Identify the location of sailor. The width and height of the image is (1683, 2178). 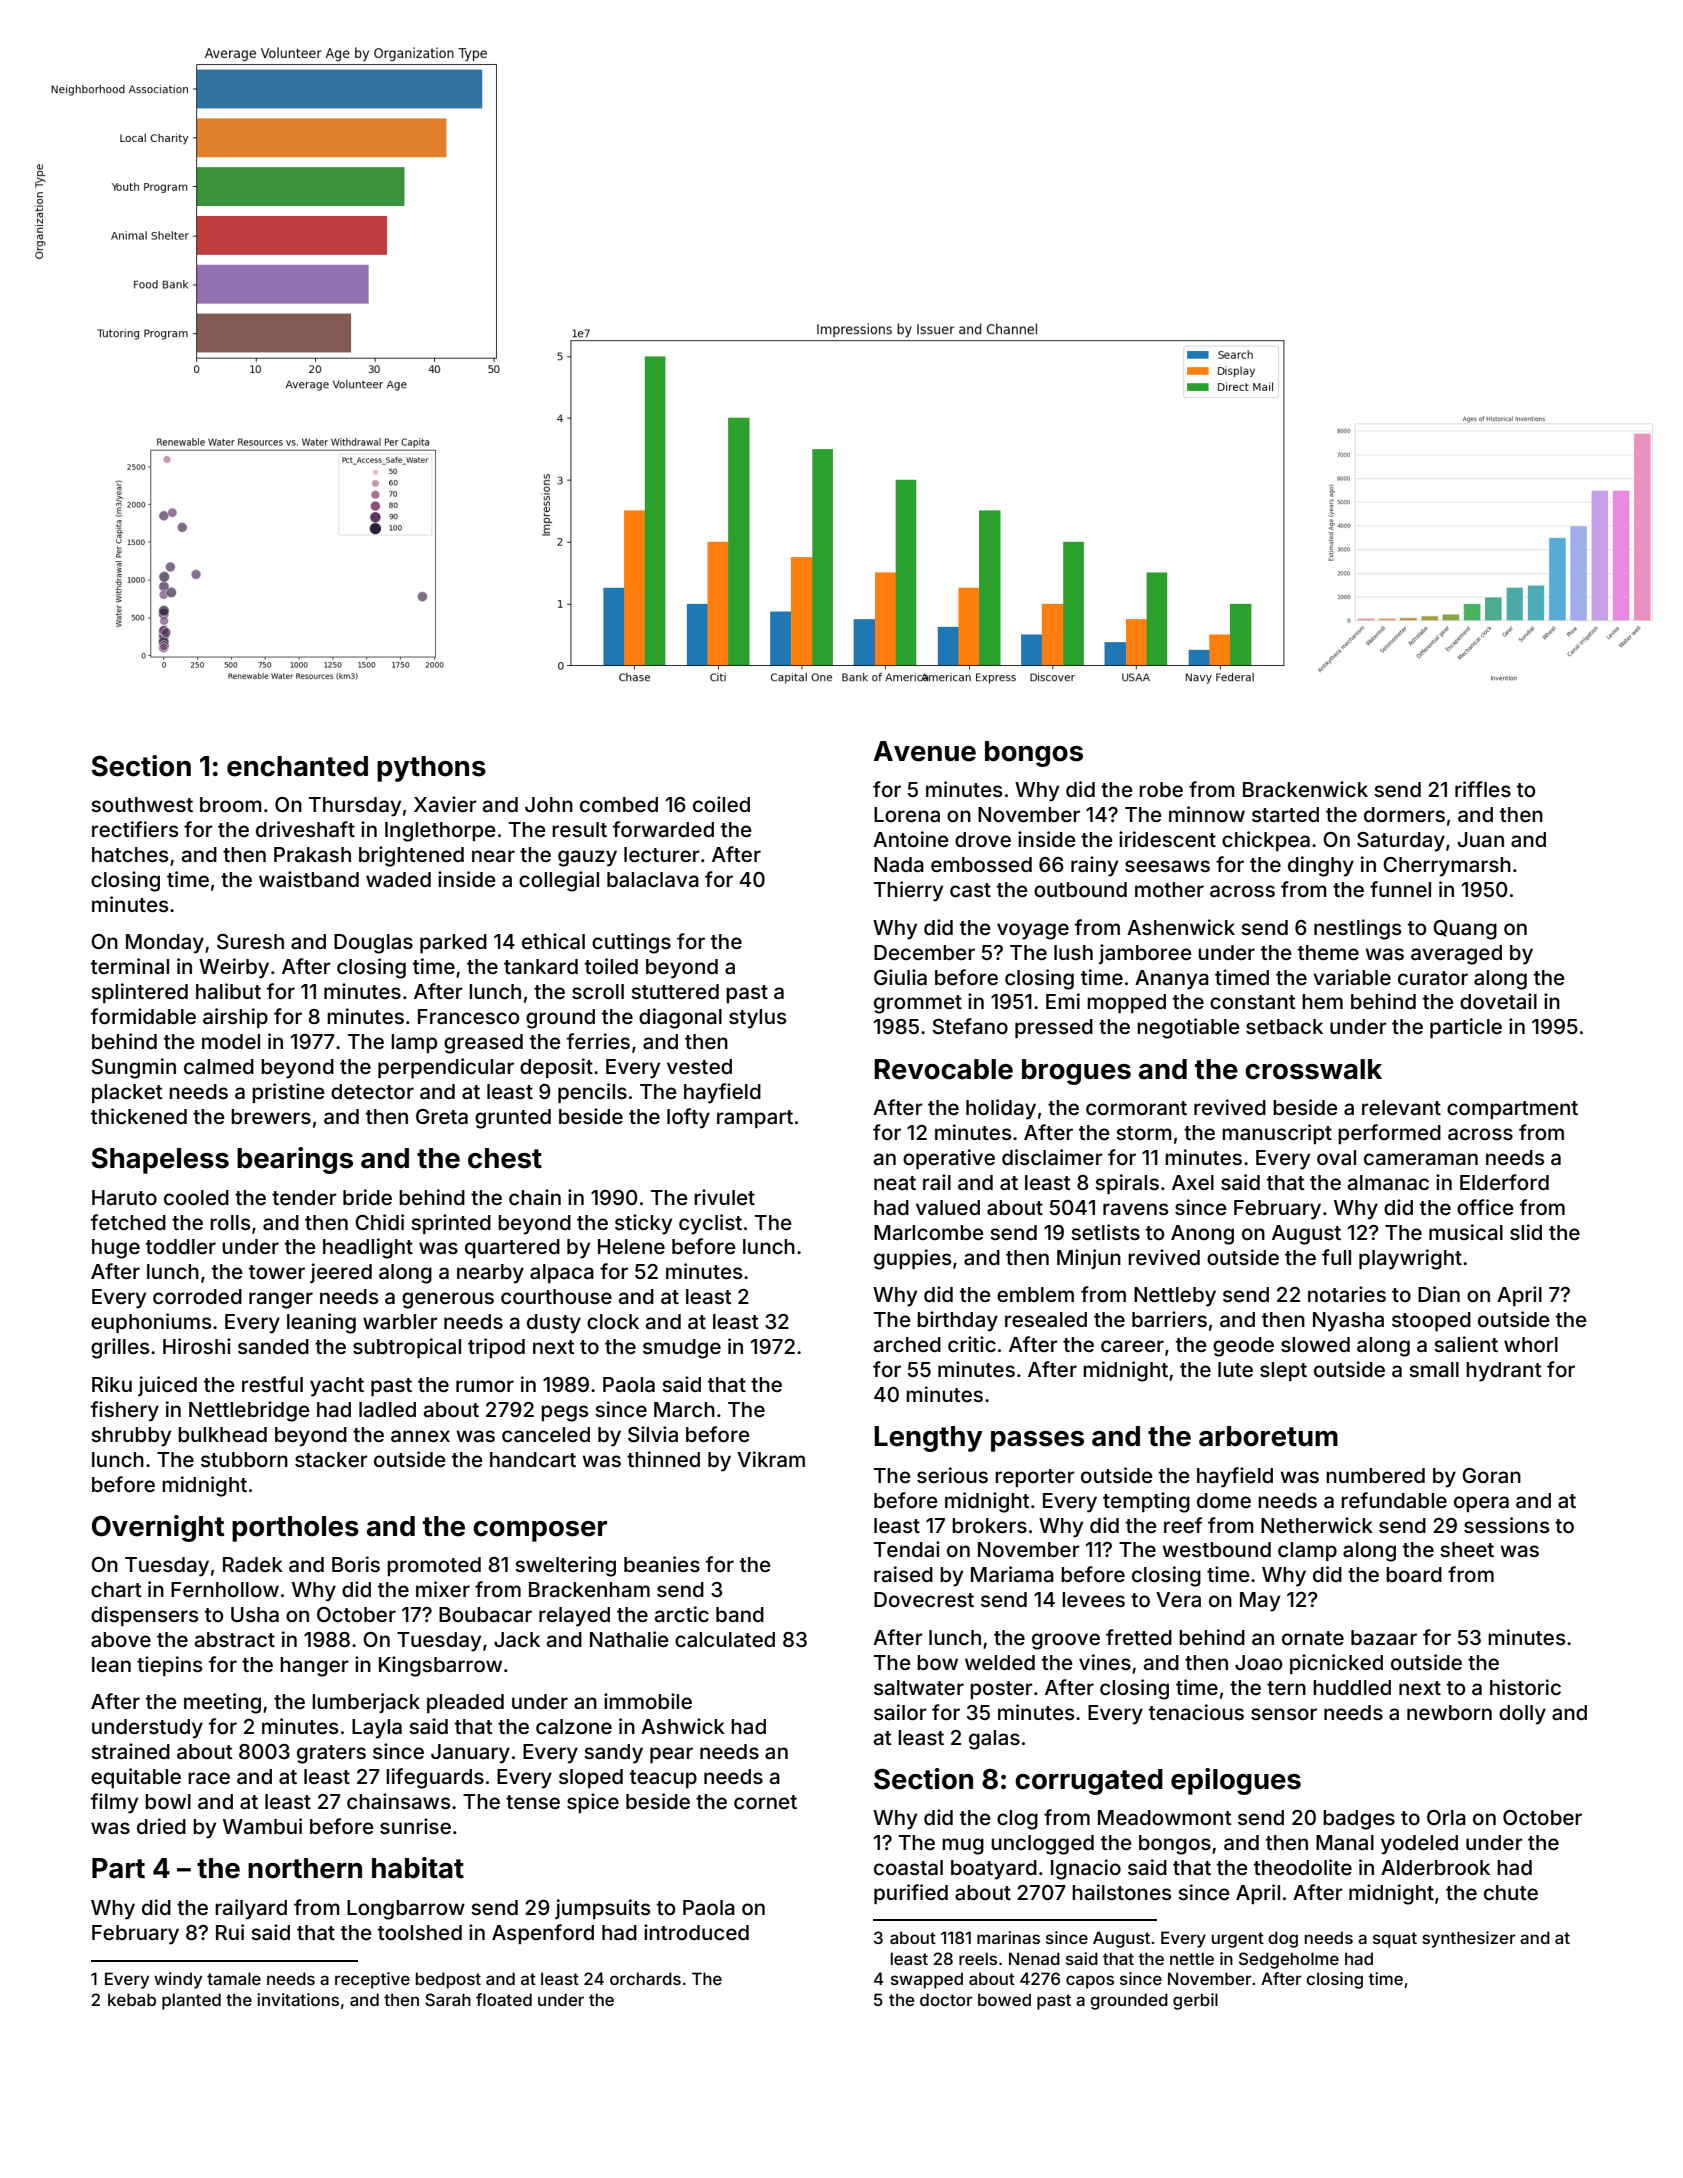
(900, 1712).
